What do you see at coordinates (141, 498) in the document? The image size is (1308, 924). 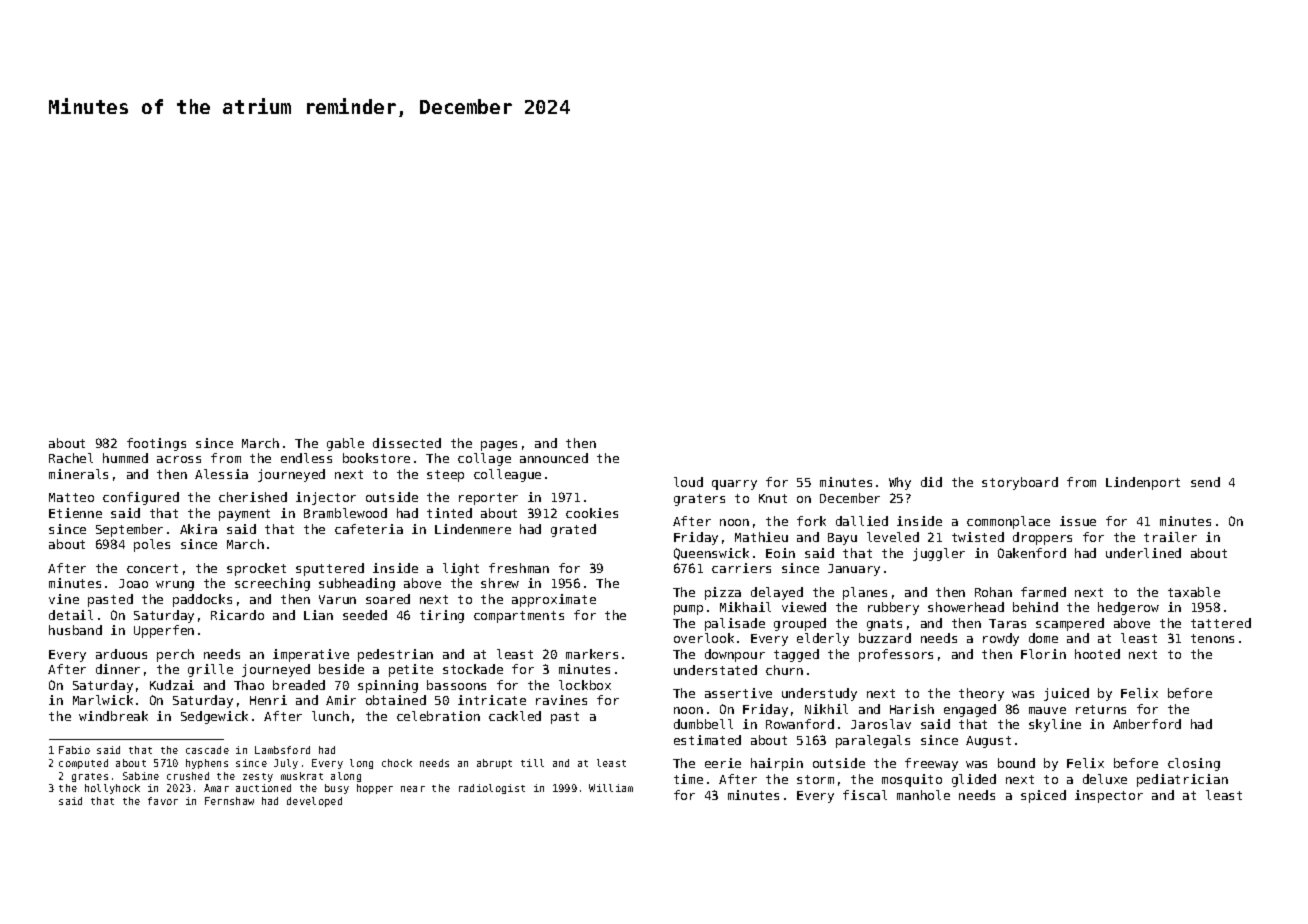 I see `configured` at bounding box center [141, 498].
